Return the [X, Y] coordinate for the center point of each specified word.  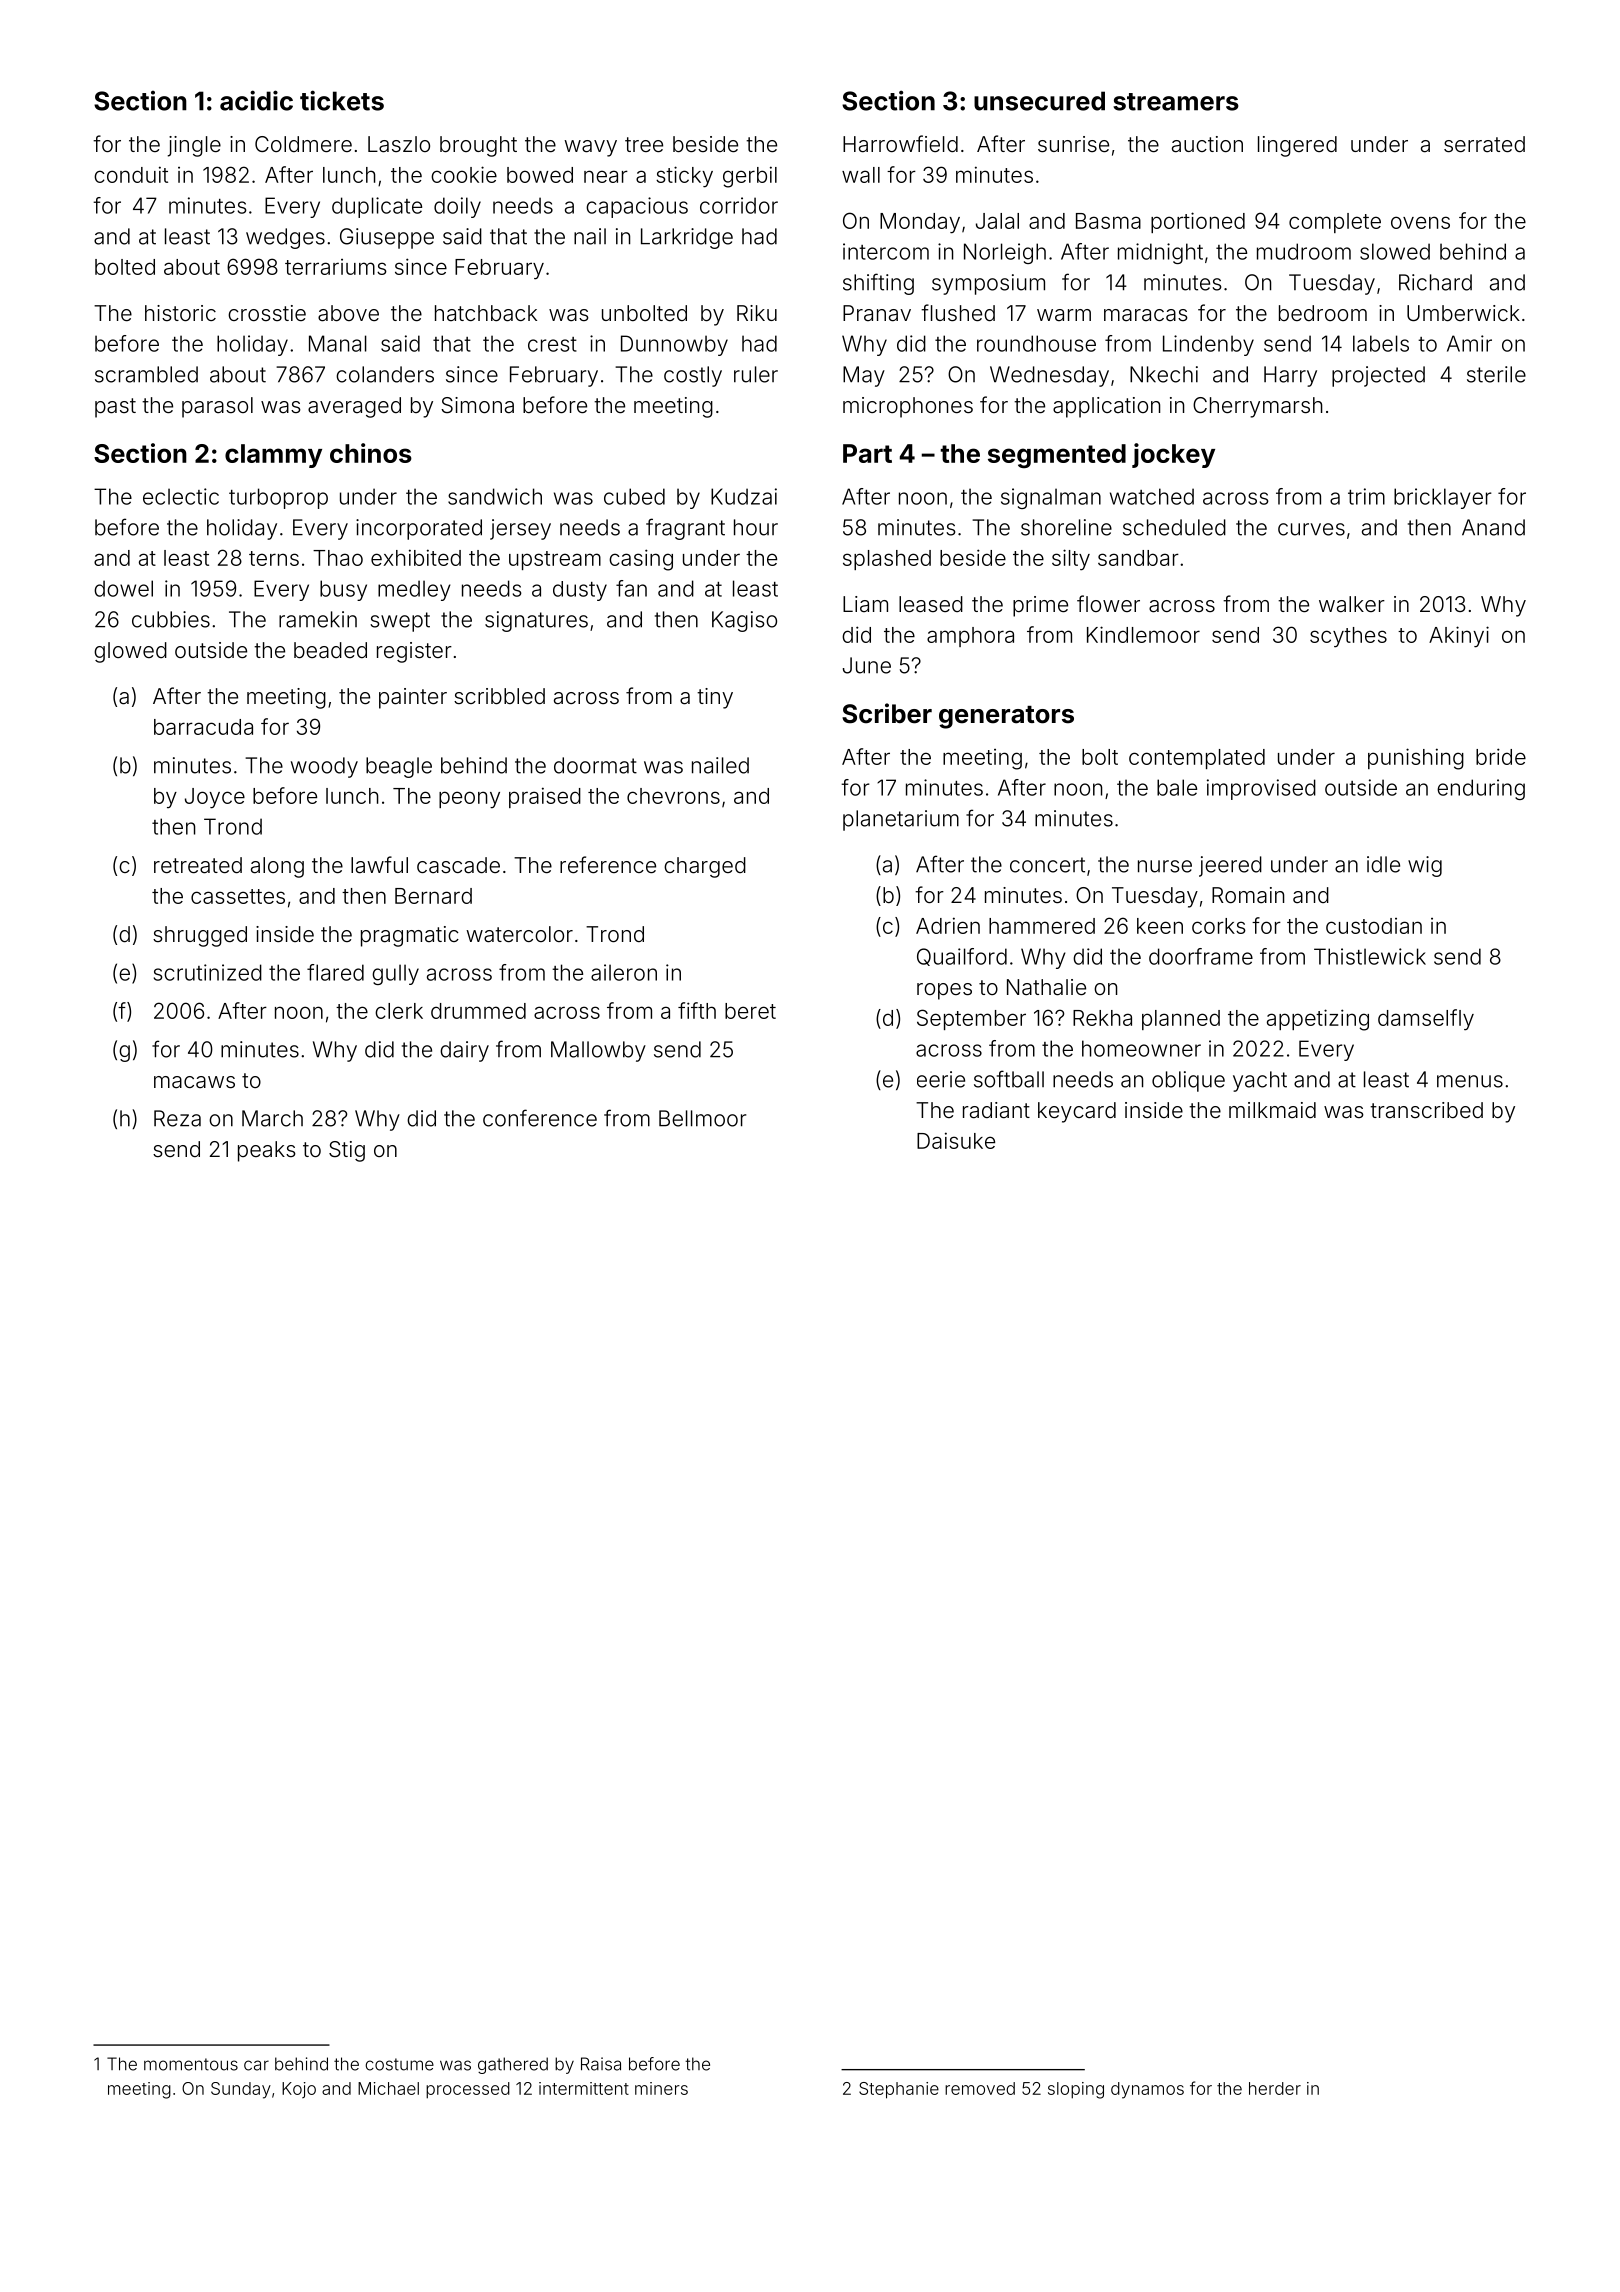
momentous [191, 2064]
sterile [1496, 374]
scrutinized [208, 972]
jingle [194, 146]
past [115, 408]
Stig [347, 1151]
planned [1181, 1020]
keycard [1077, 1112]
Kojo [299, 2090]
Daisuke [956, 1140]
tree [644, 144]
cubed [634, 496]
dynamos [1147, 2090]
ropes [944, 991]
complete [1335, 223]
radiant [996, 1110]
